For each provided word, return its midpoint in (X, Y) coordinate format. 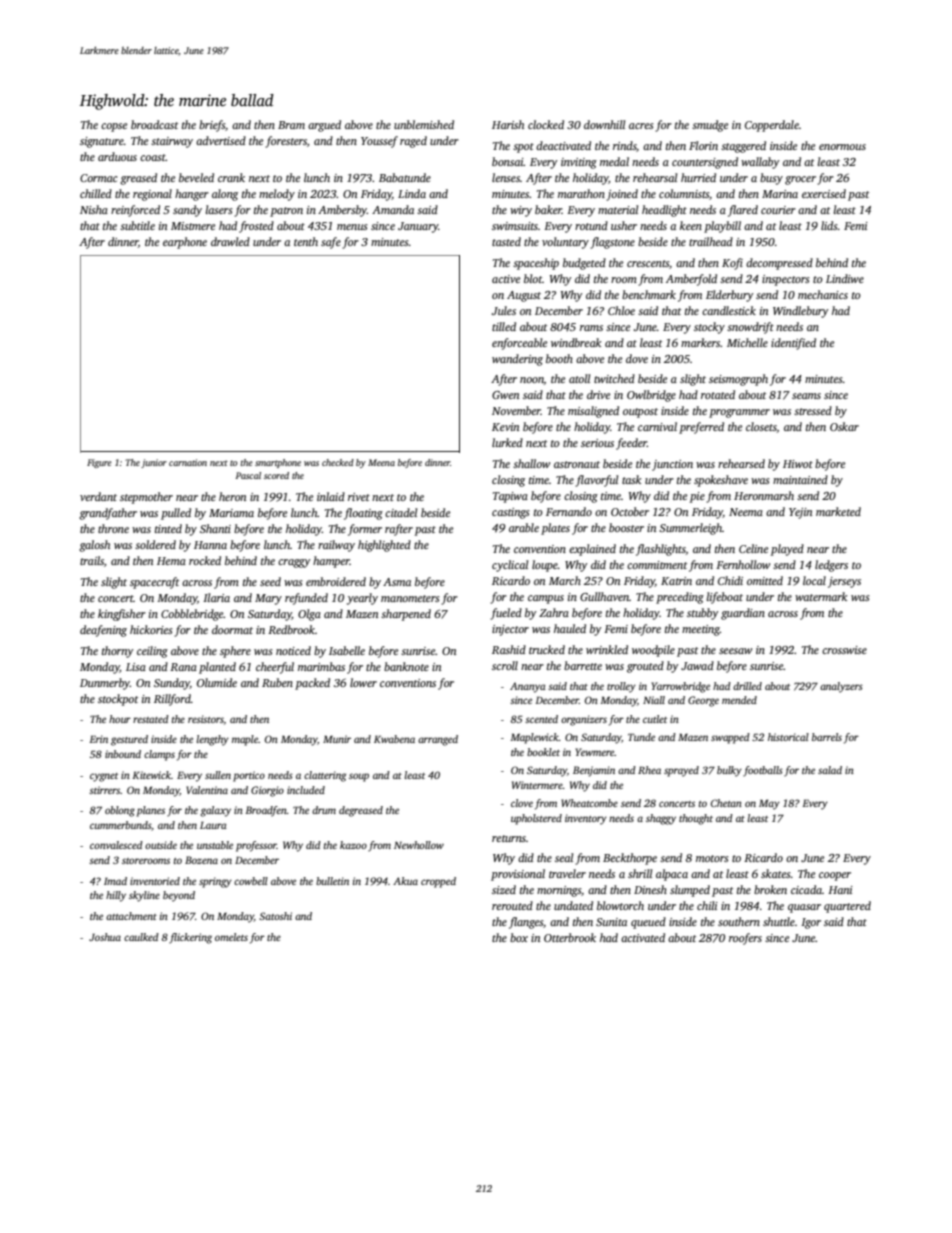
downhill (604, 124)
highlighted (384, 546)
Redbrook (291, 629)
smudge (710, 126)
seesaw (735, 651)
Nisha (94, 209)
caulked (141, 937)
